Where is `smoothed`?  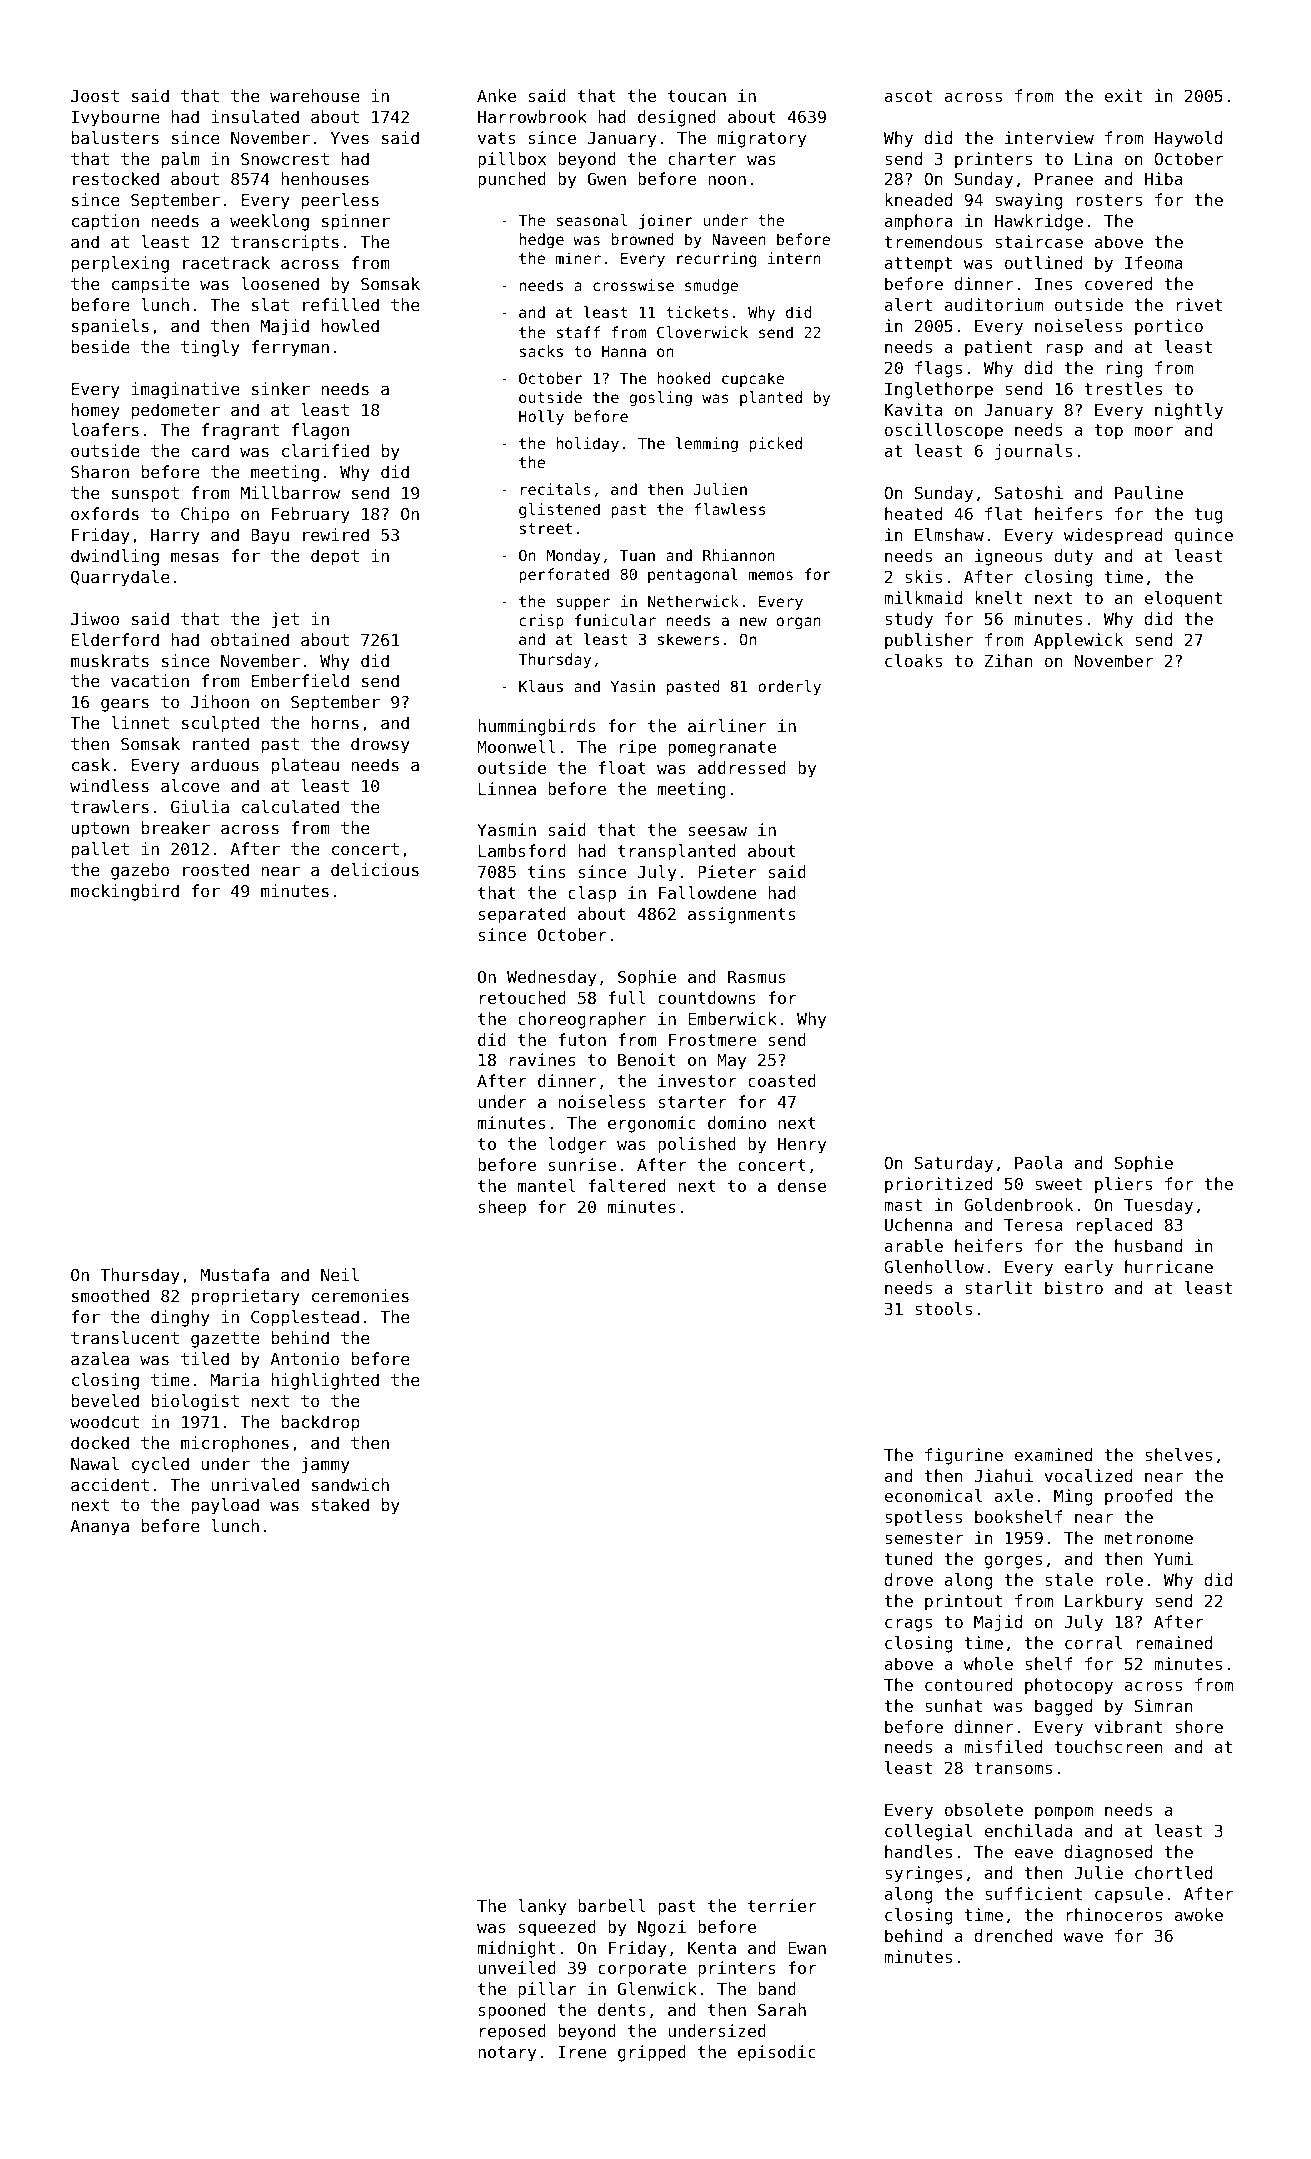 smoothed is located at coordinates (110, 1295).
